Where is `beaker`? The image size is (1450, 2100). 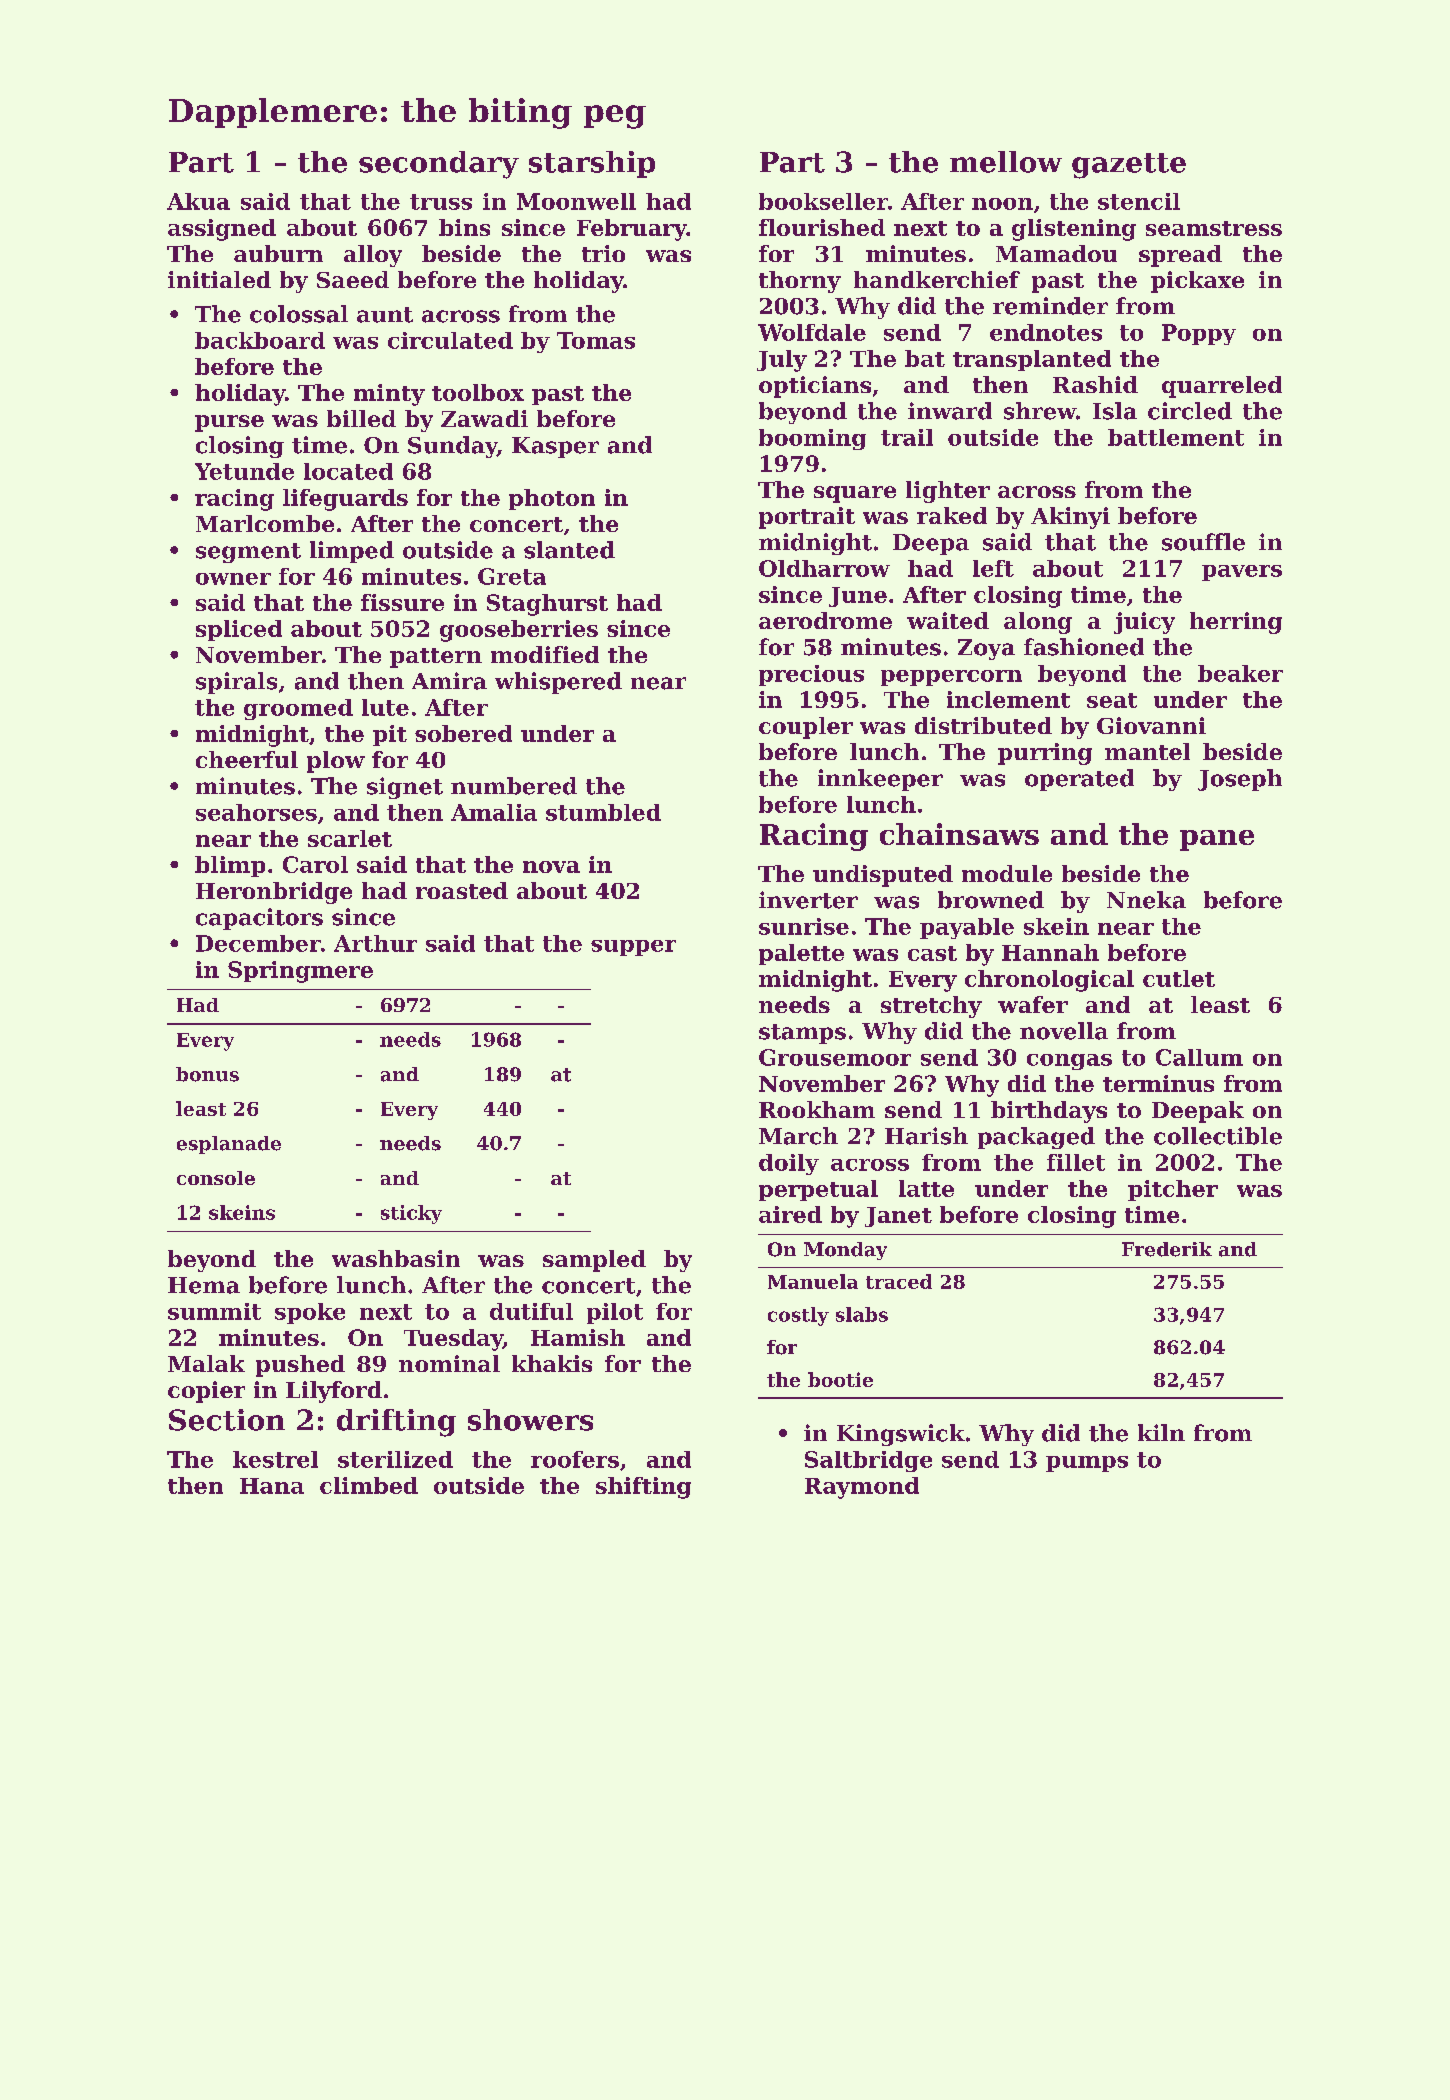
beaker is located at coordinates (1240, 673).
